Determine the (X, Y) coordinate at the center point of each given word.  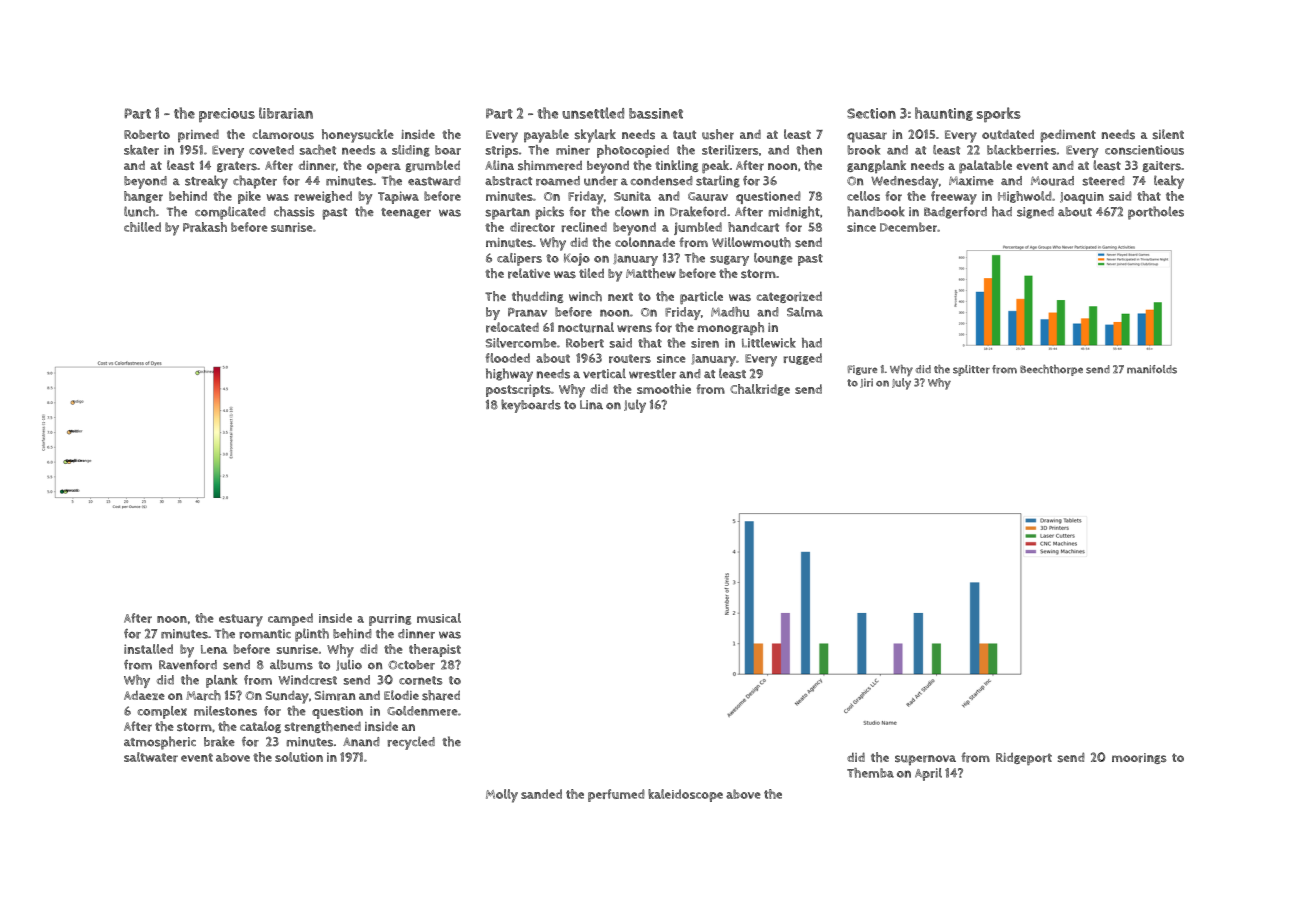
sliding (411, 151)
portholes (1156, 213)
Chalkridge (760, 390)
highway (509, 375)
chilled (142, 227)
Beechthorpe (1051, 370)
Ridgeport (1024, 759)
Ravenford (188, 665)
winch (585, 296)
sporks (999, 115)
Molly (502, 796)
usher (718, 134)
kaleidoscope (685, 795)
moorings (1139, 758)
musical (439, 618)
